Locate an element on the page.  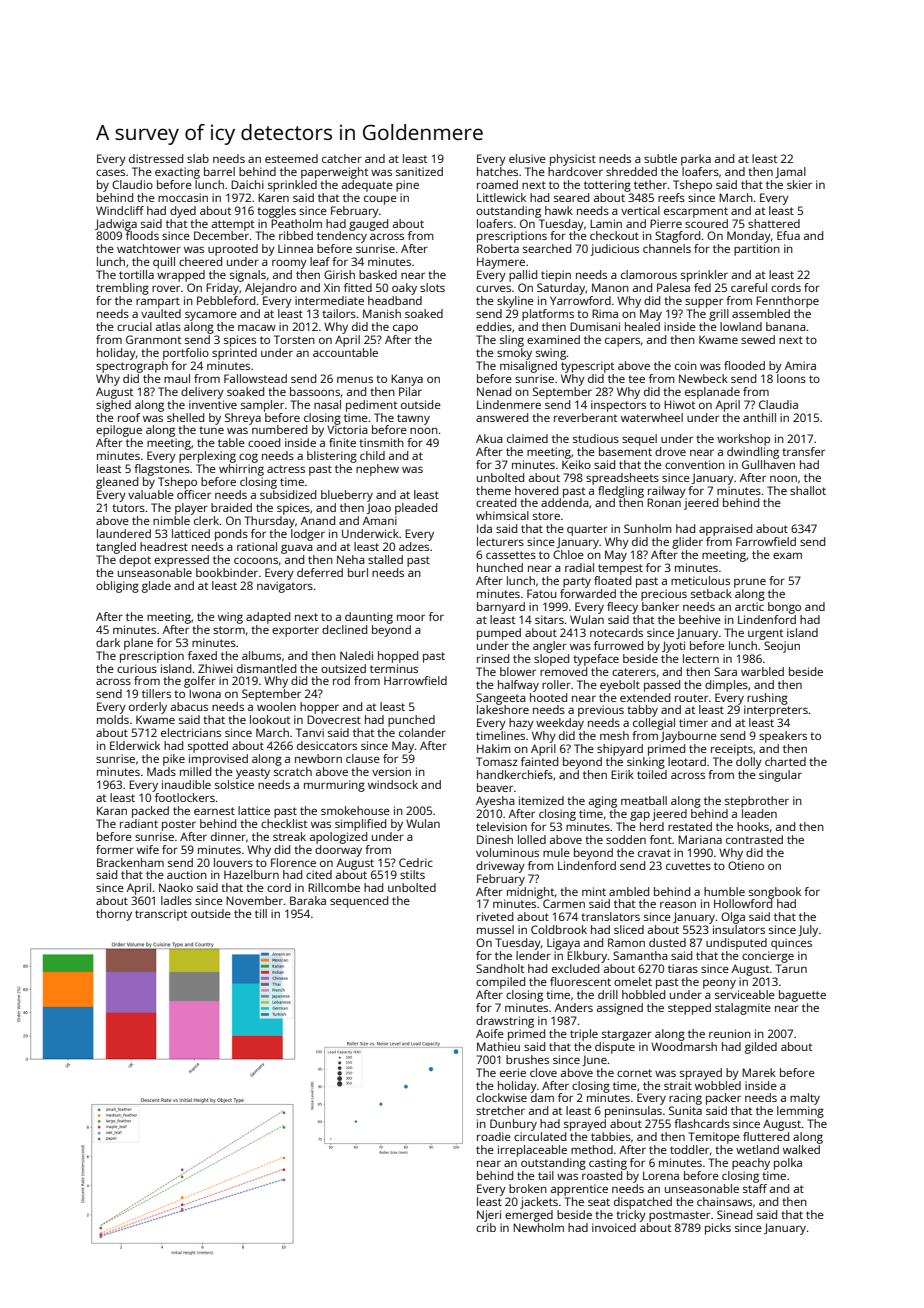
elusive is located at coordinates (527, 158).
